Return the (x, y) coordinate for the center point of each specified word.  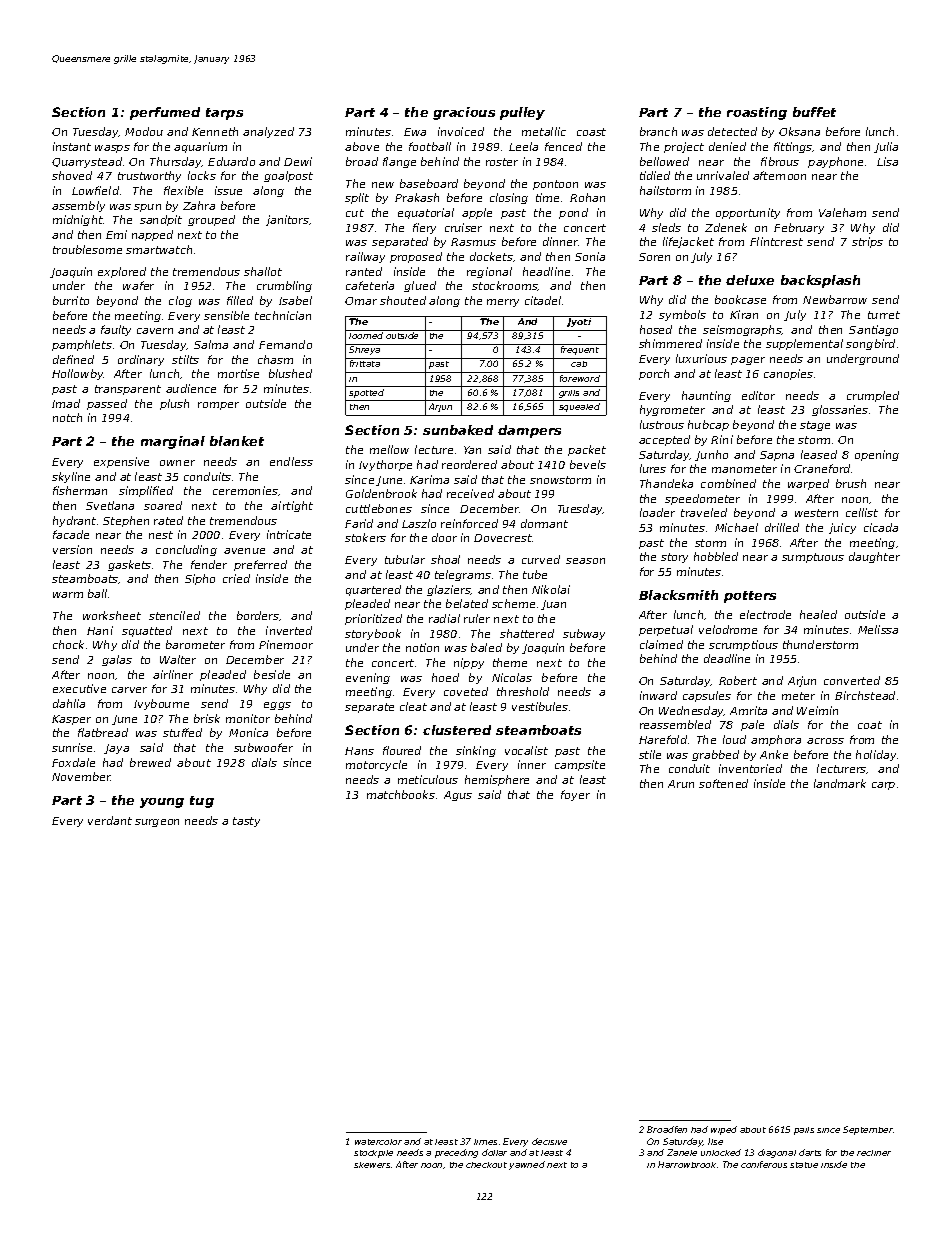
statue (804, 1165)
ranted (364, 271)
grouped (211, 220)
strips (867, 242)
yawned (527, 1165)
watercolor (378, 1142)
